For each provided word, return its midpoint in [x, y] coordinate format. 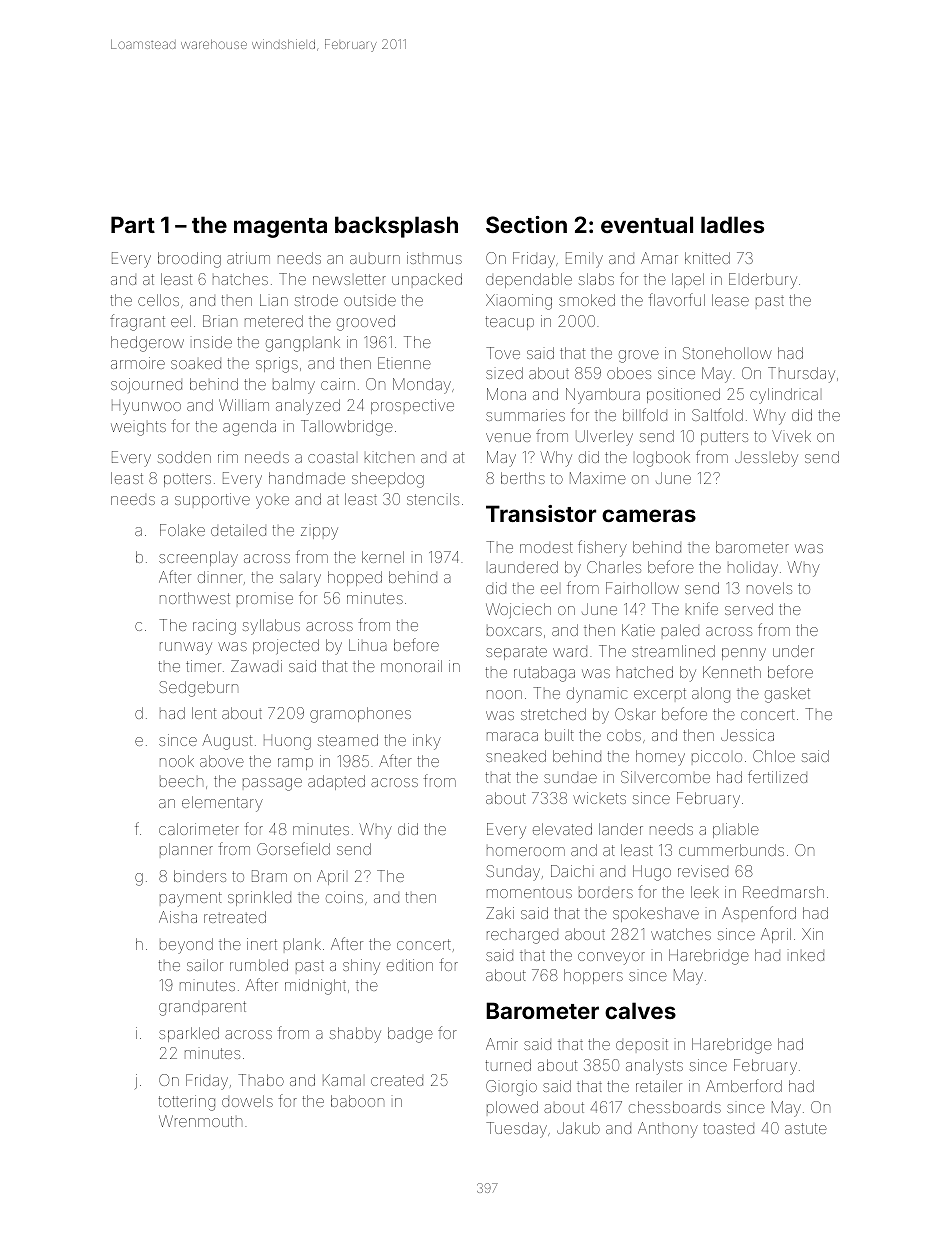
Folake [182, 530]
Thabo [261, 1080]
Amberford [744, 1085]
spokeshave [656, 914]
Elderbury [763, 281]
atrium [248, 258]
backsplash [396, 227]
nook [177, 761]
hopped [355, 578]
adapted [336, 782]
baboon [357, 1101]
